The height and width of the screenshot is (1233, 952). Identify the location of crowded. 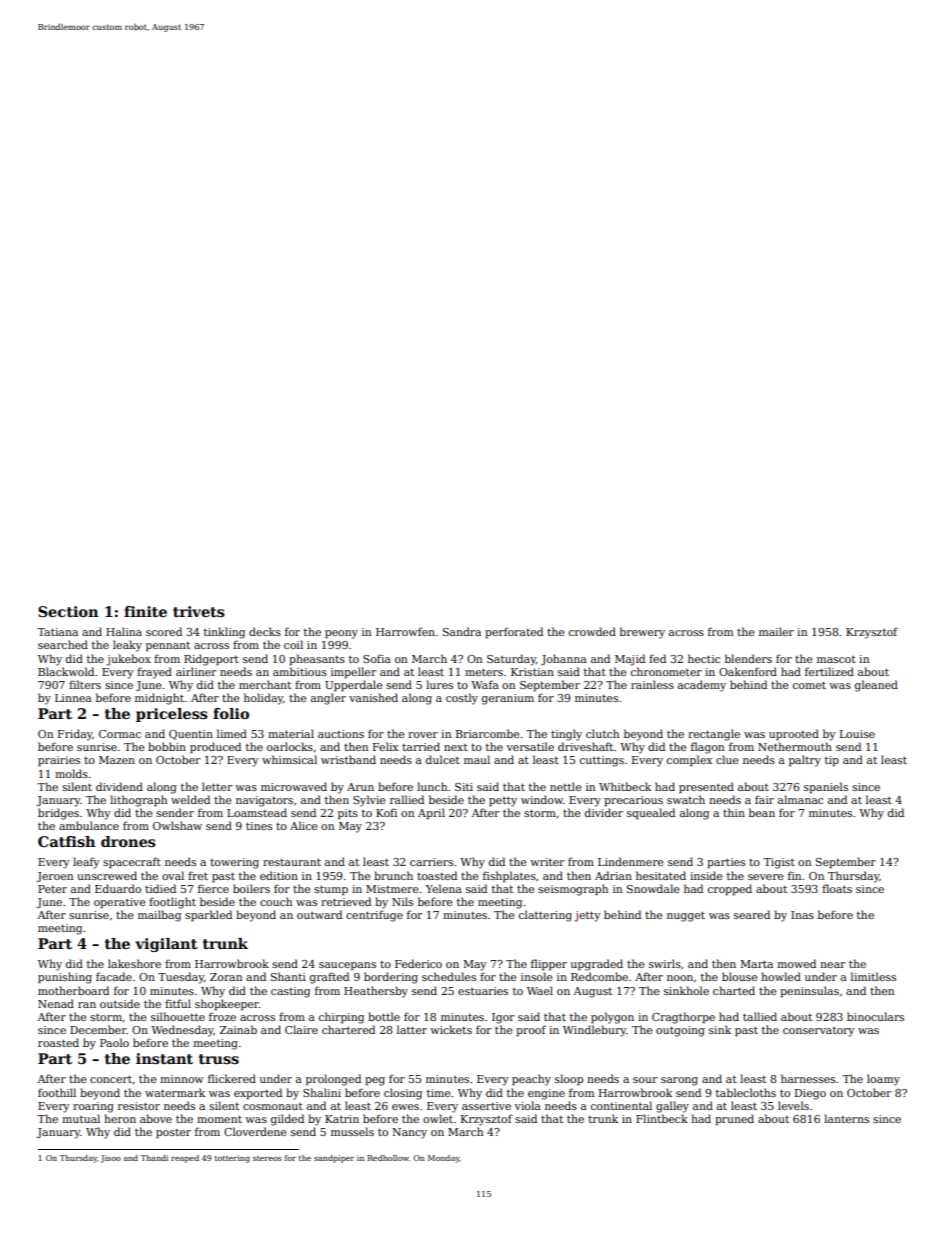
(592, 631).
